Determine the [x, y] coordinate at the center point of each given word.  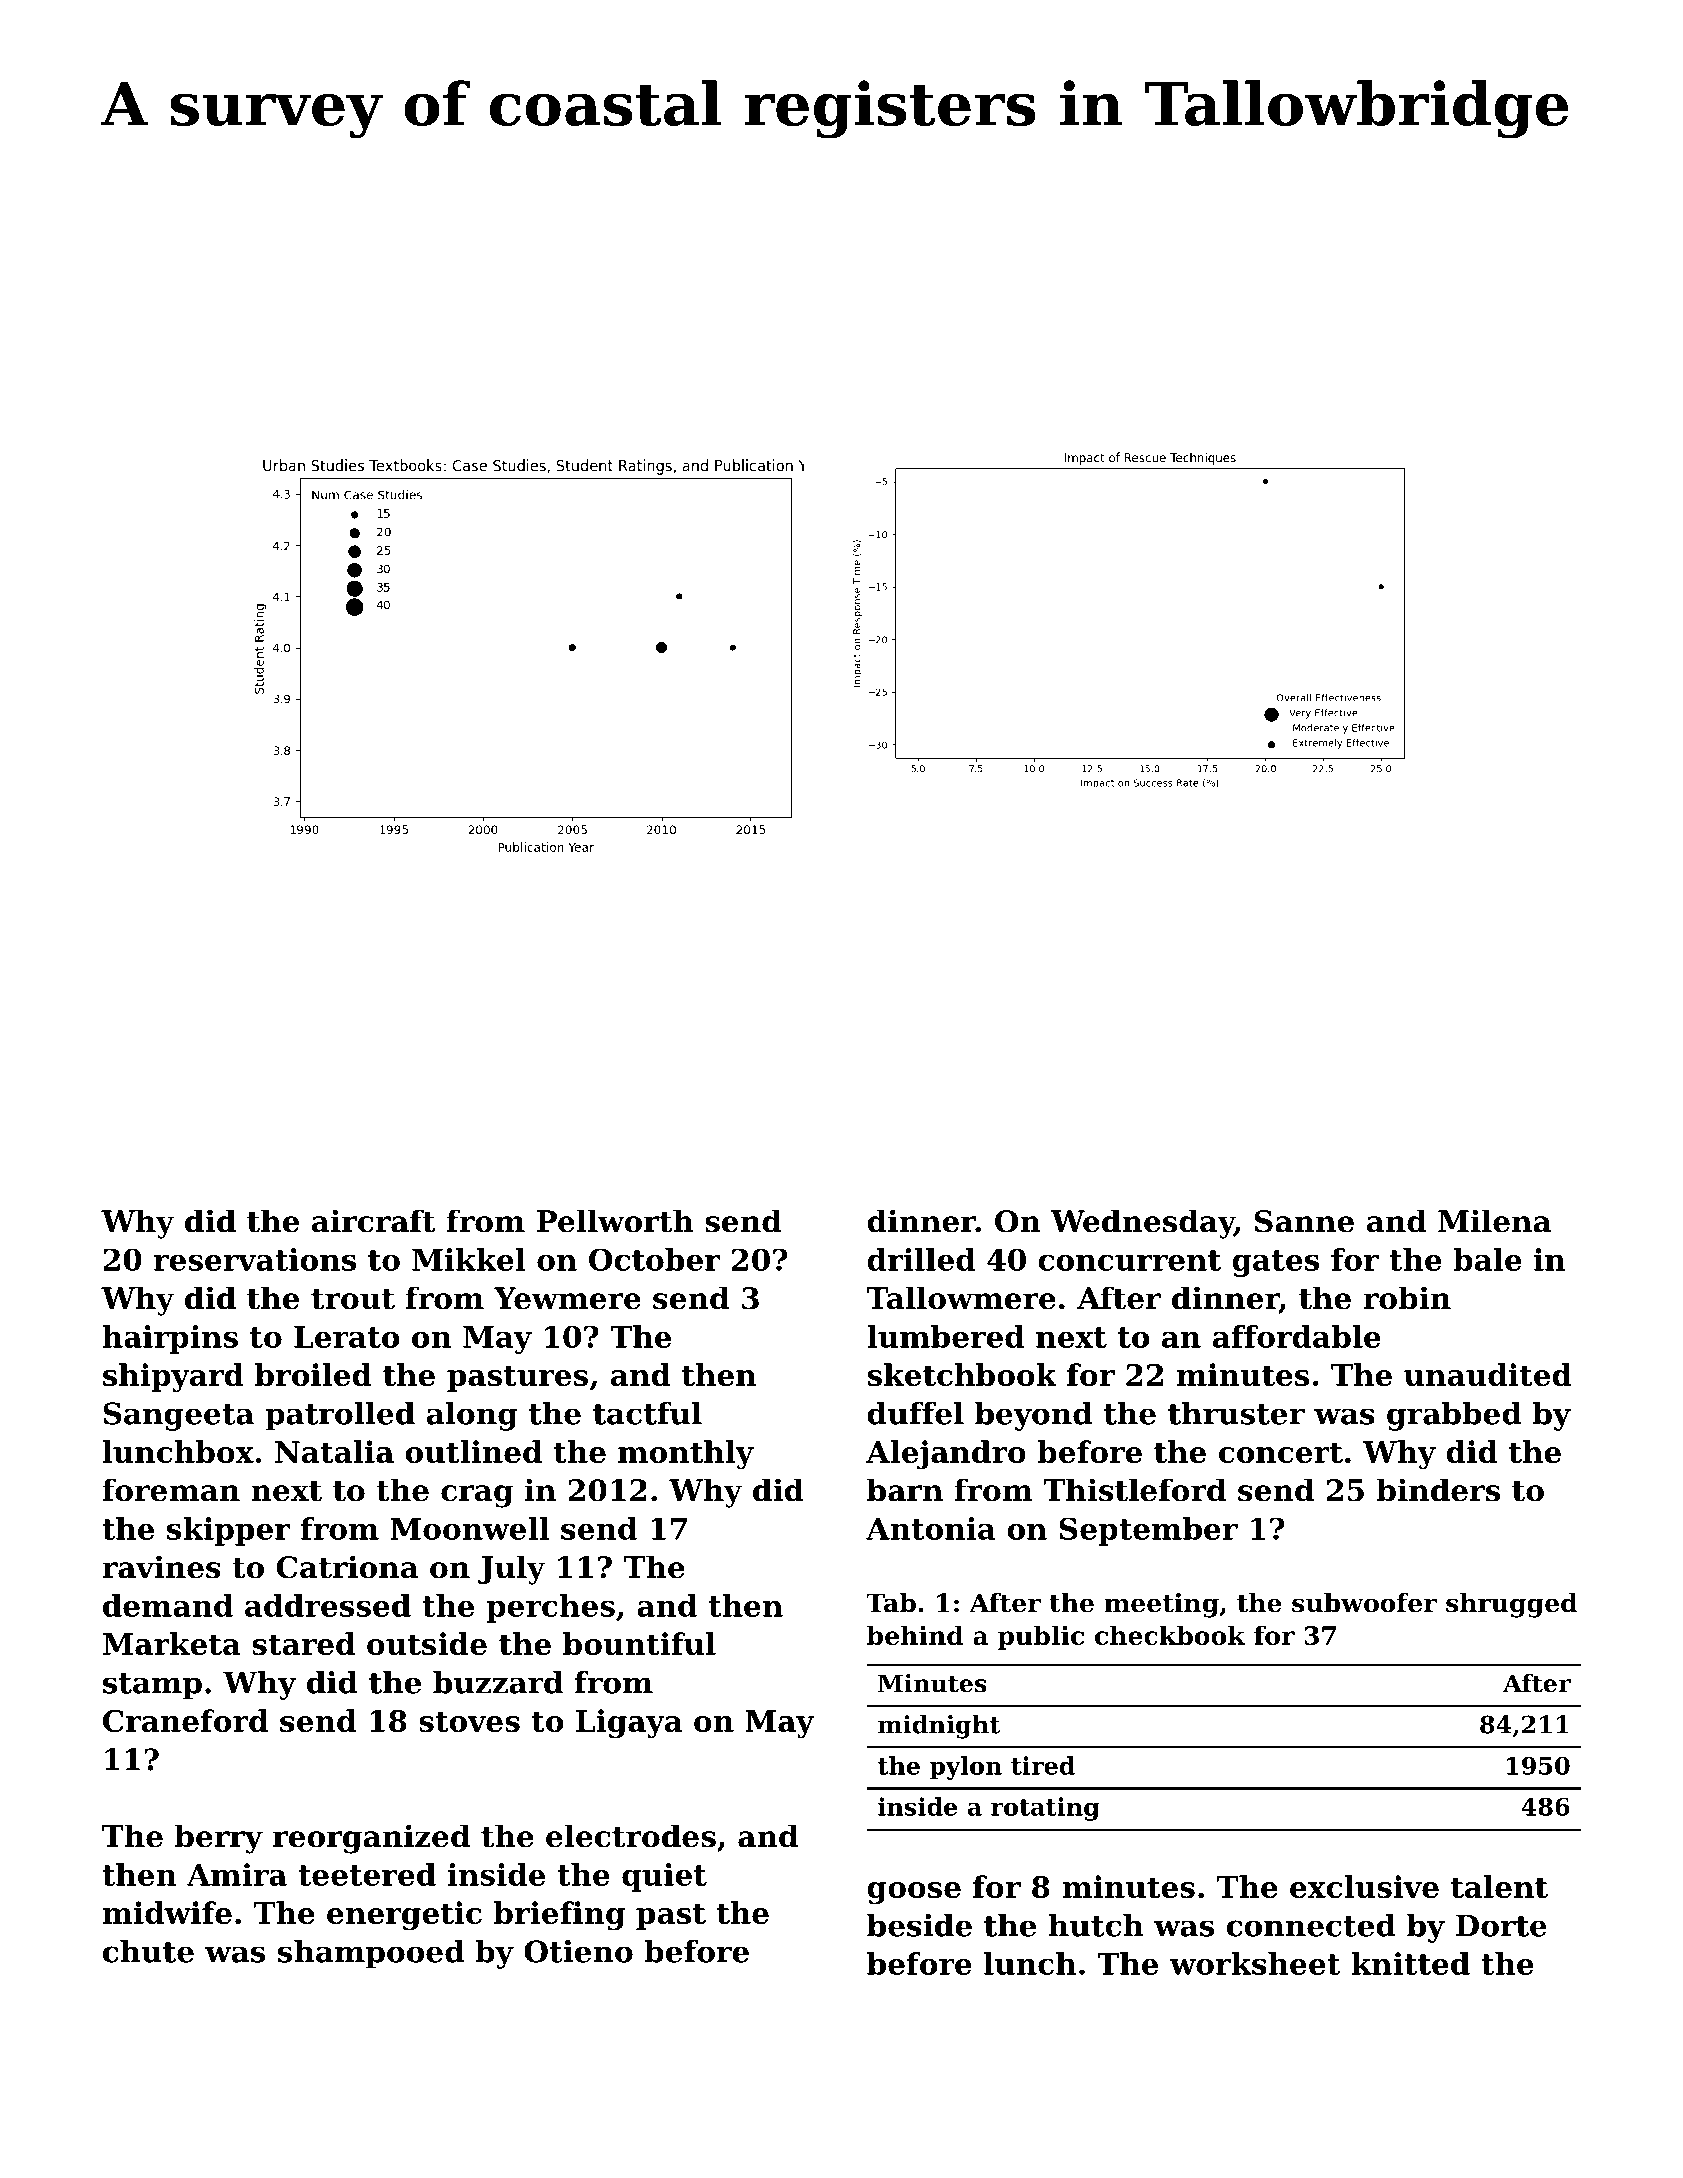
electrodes [631, 1836]
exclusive [1364, 1886]
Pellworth [615, 1221]
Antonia [931, 1528]
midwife [167, 1912]
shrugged [1511, 1605]
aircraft [374, 1221]
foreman [171, 1490]
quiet [664, 1877]
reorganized [371, 1839]
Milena [1494, 1221]
